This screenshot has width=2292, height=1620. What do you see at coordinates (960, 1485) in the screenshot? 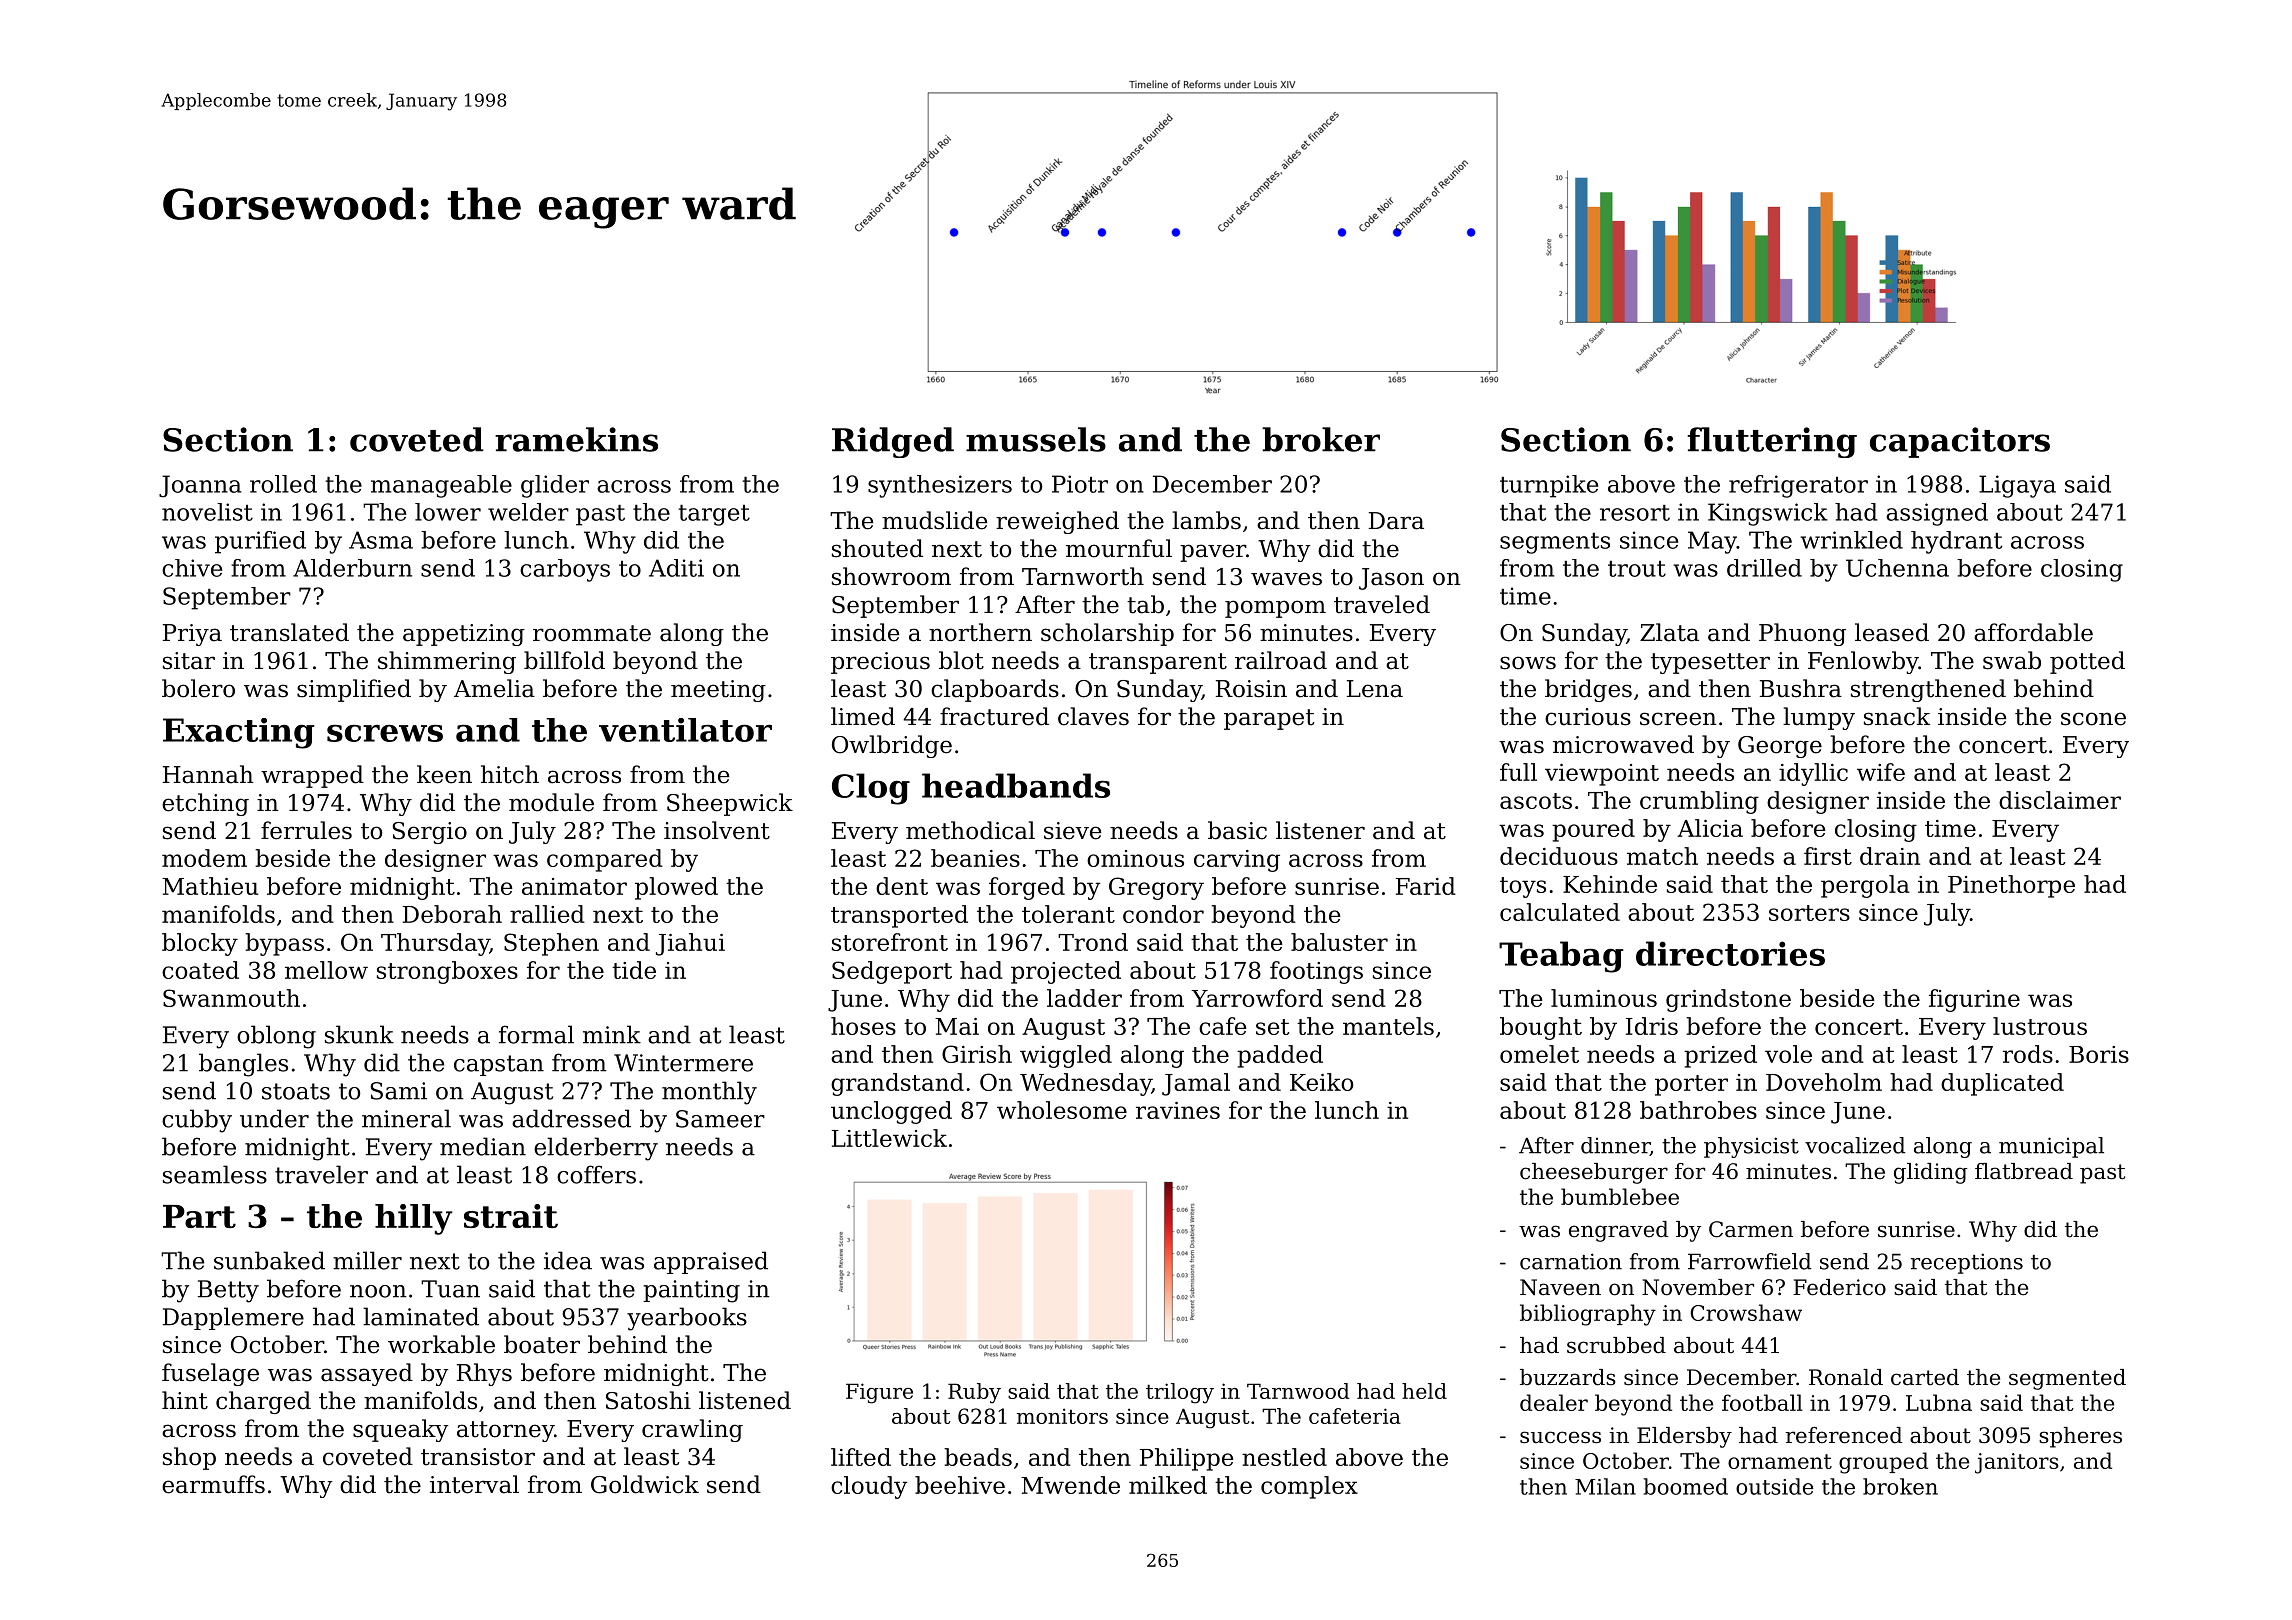
I see `beehive` at bounding box center [960, 1485].
